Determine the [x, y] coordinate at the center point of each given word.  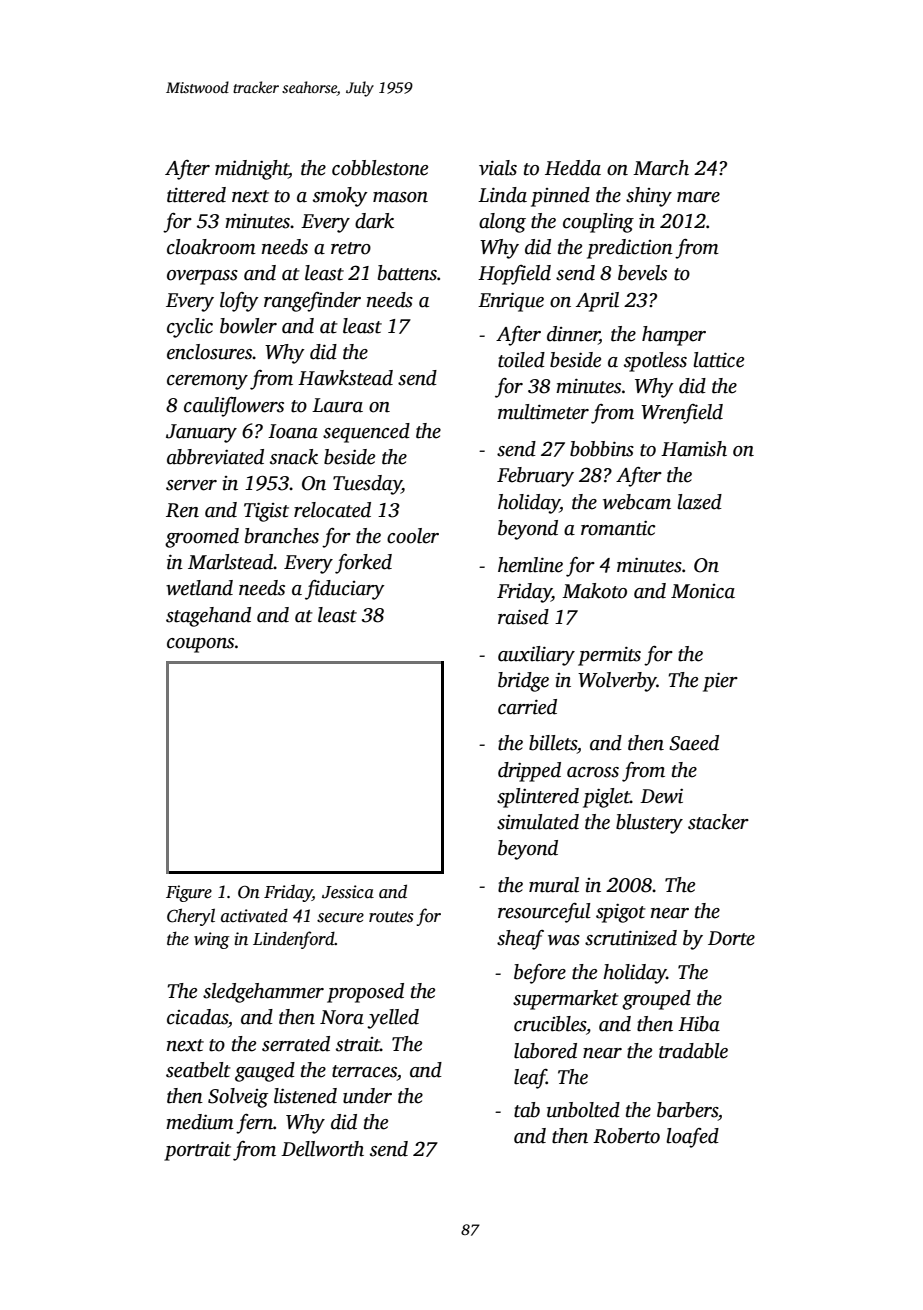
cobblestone [380, 168]
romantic [618, 528]
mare [698, 197]
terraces [364, 1071]
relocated [332, 510]
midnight [252, 170]
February [535, 477]
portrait [197, 1151]
